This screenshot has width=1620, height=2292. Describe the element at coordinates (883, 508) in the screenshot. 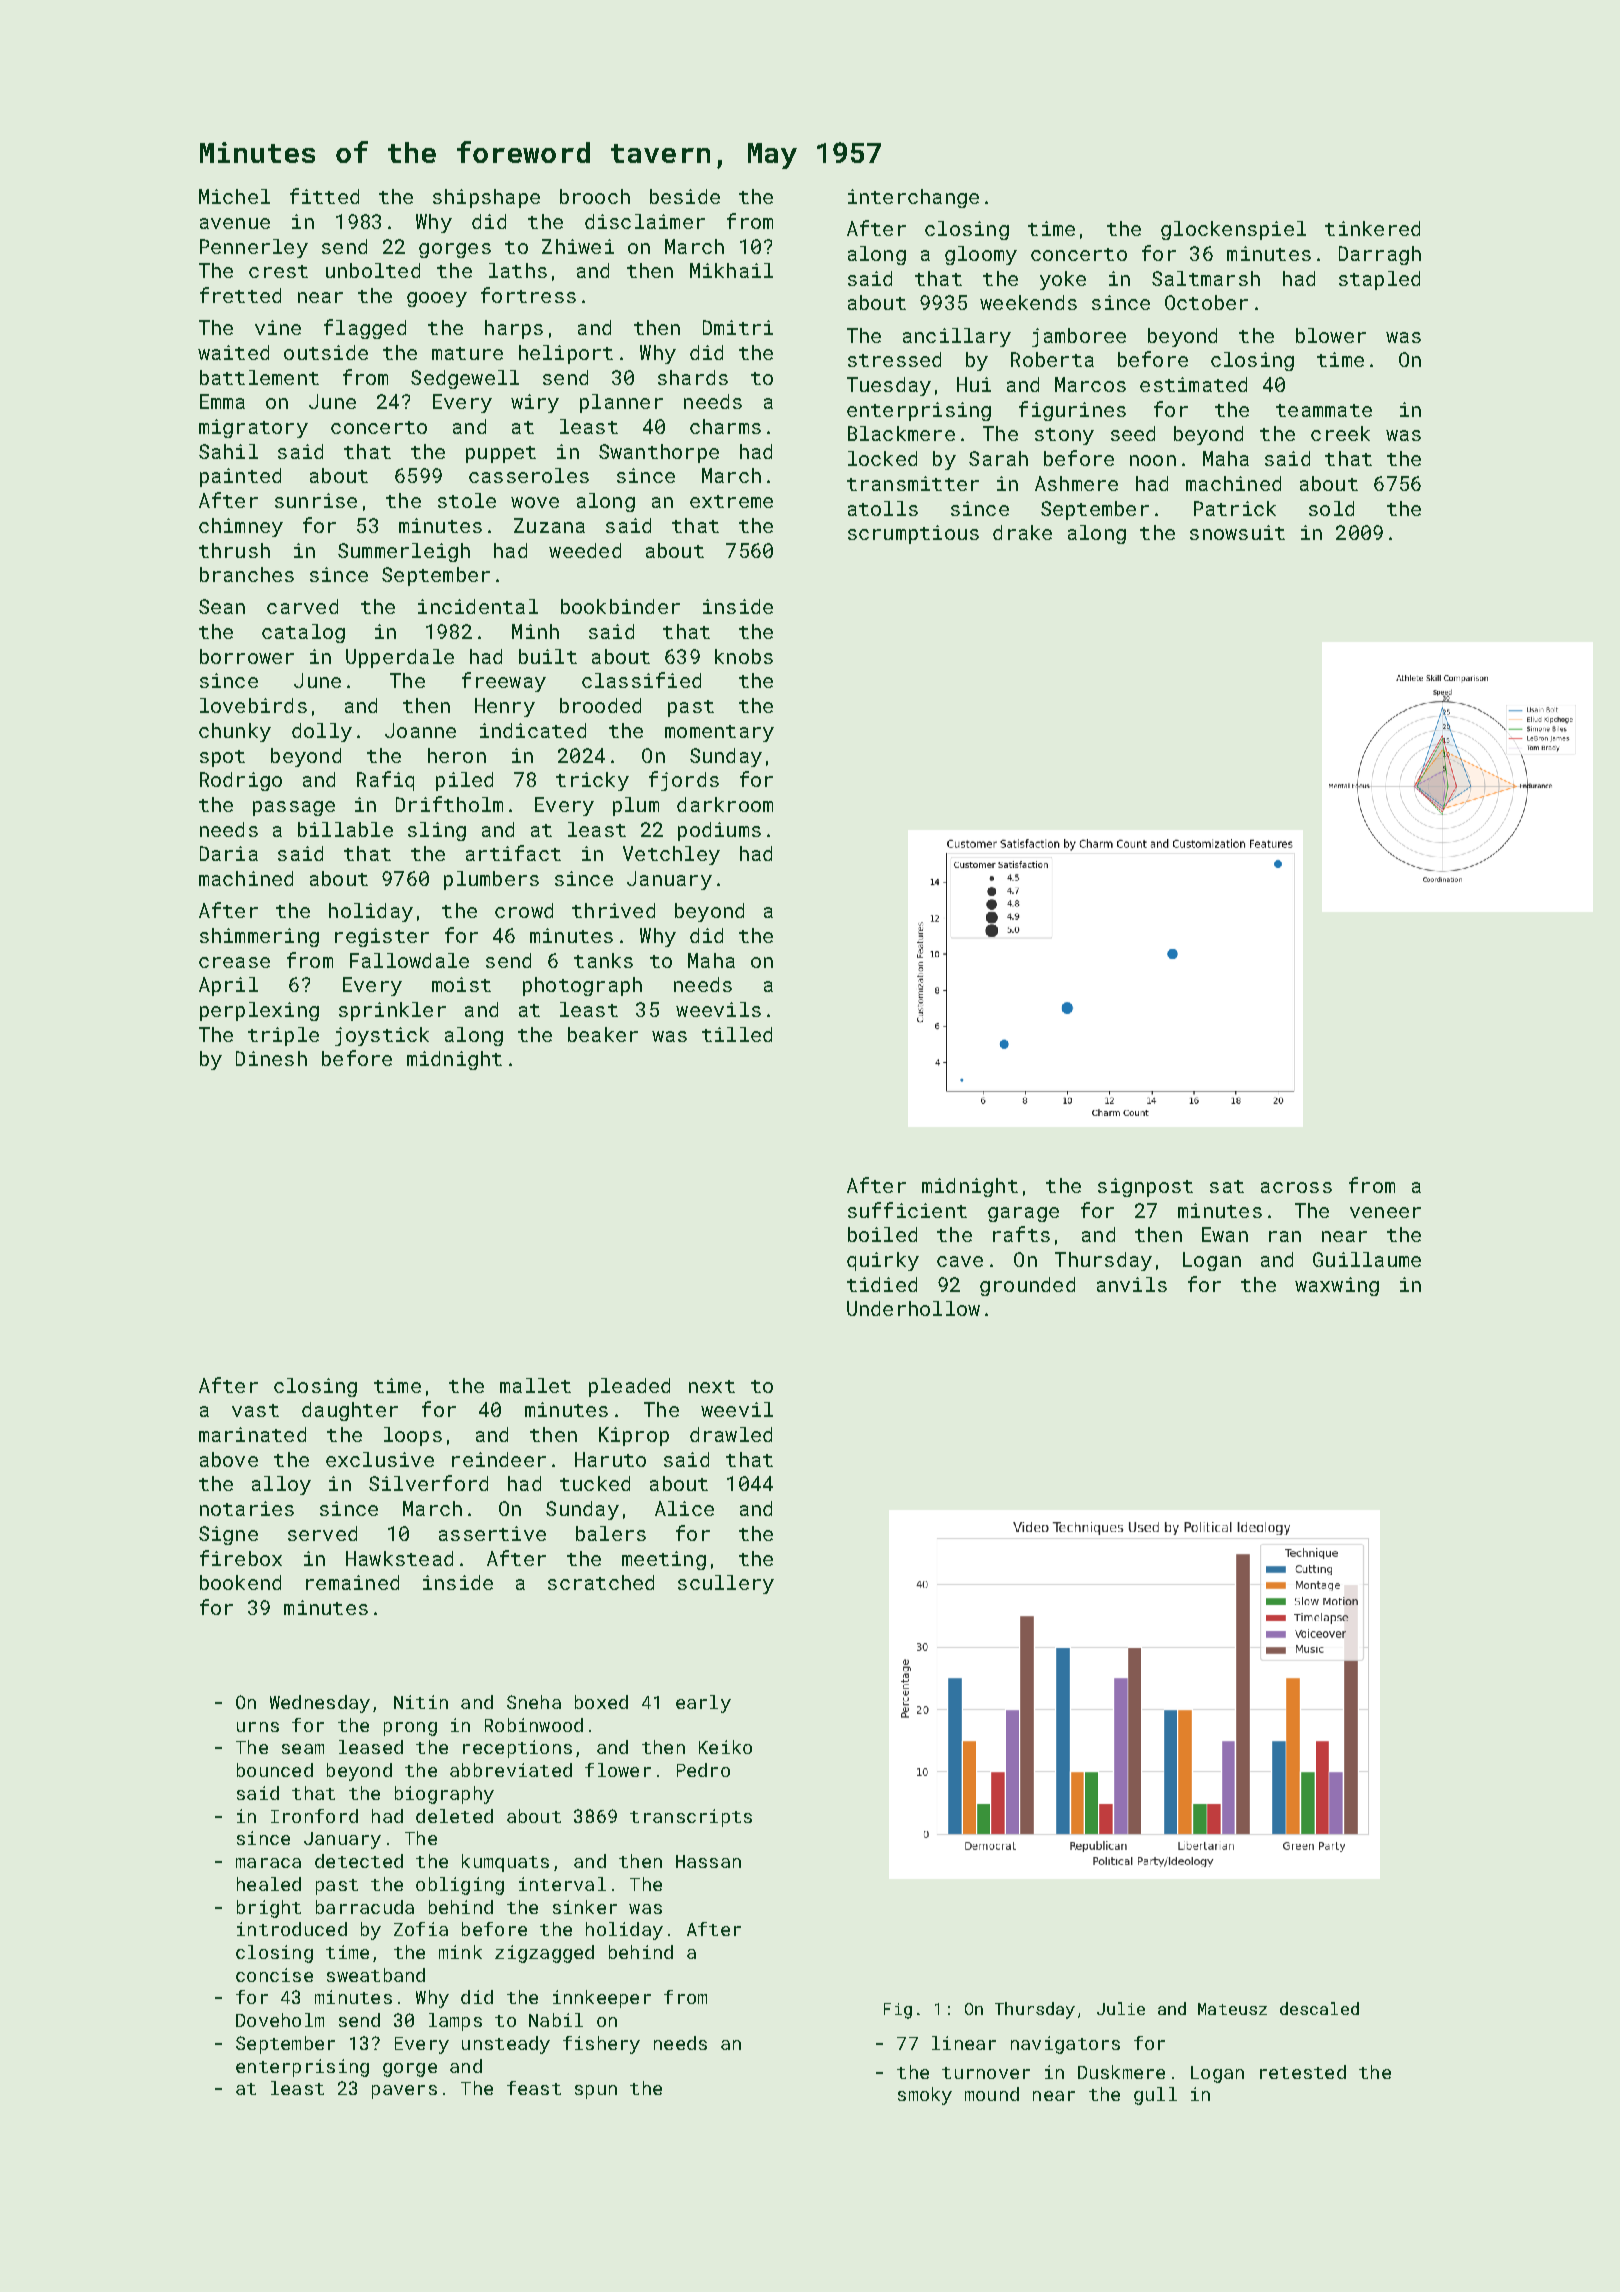

I see `atolls` at that location.
